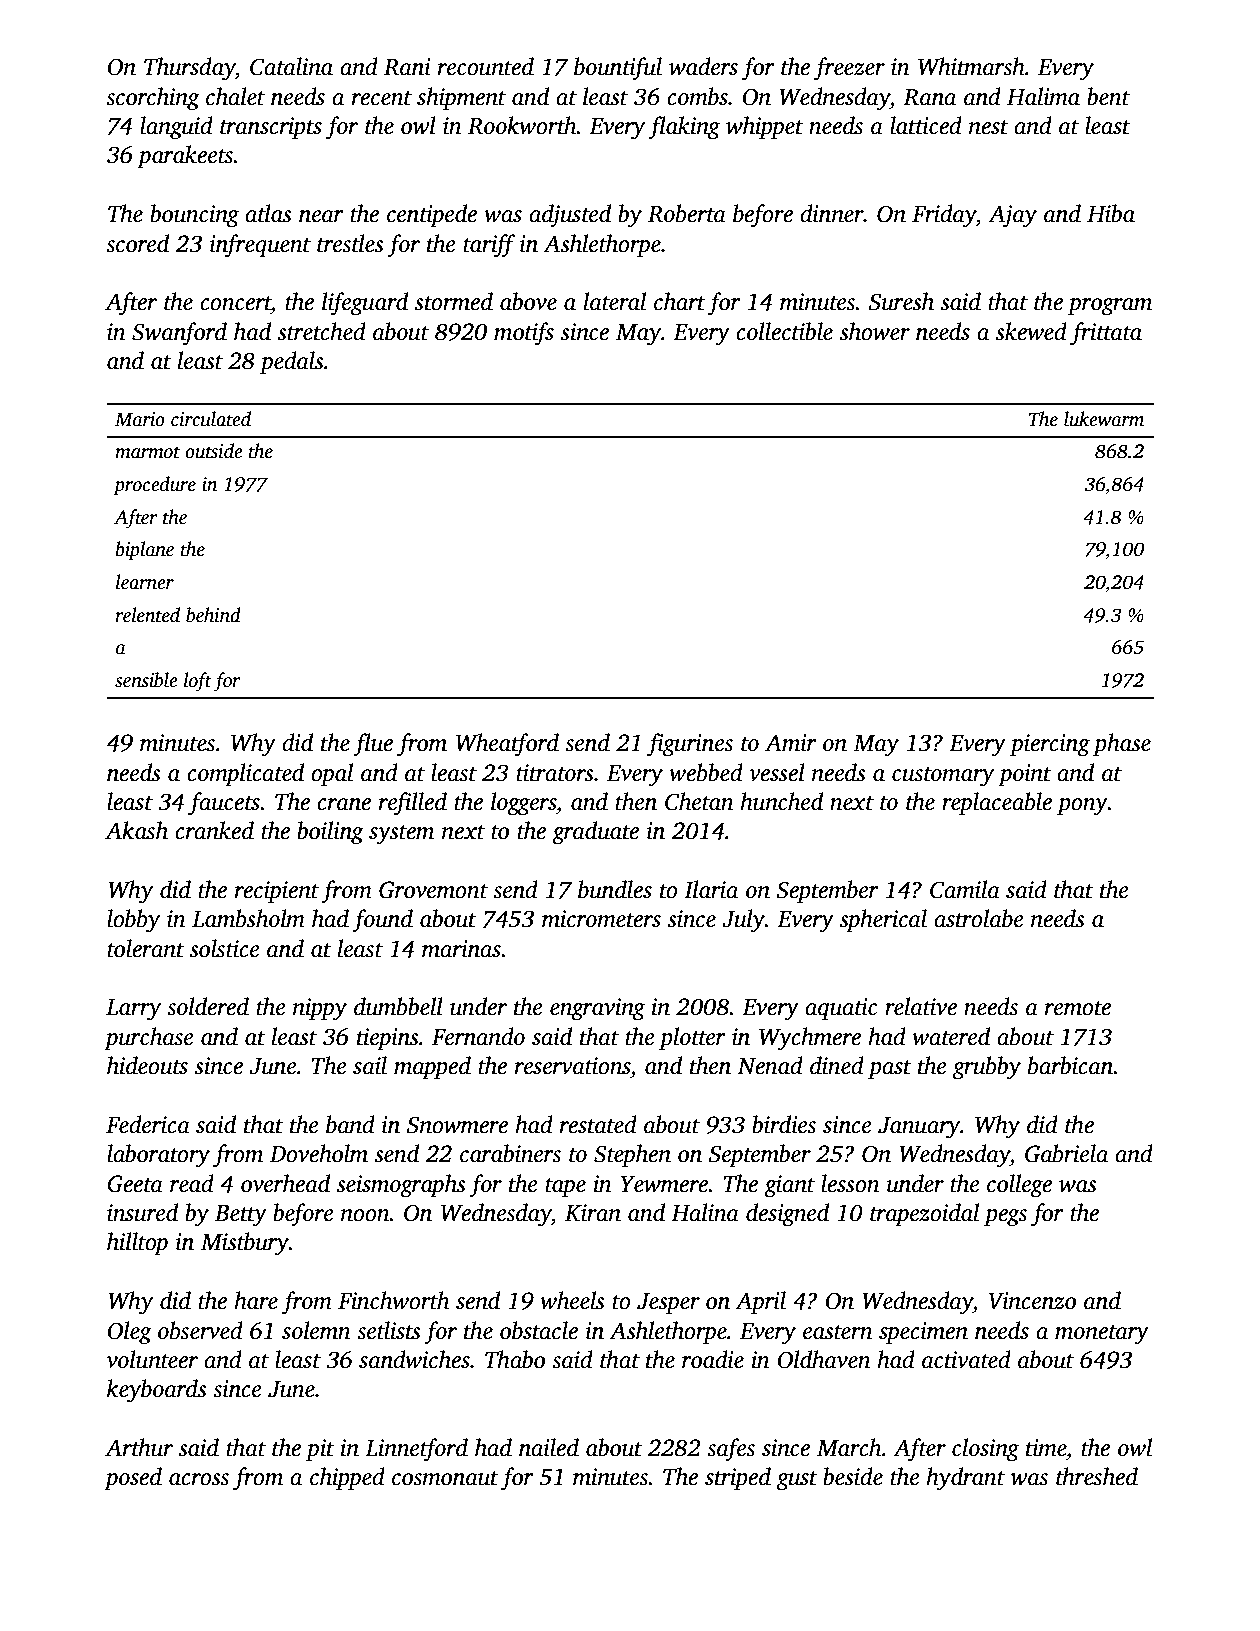 Image resolution: width=1260 pixels, height=1631 pixels. What do you see at coordinates (1104, 419) in the page?
I see `lukewarm` at bounding box center [1104, 419].
